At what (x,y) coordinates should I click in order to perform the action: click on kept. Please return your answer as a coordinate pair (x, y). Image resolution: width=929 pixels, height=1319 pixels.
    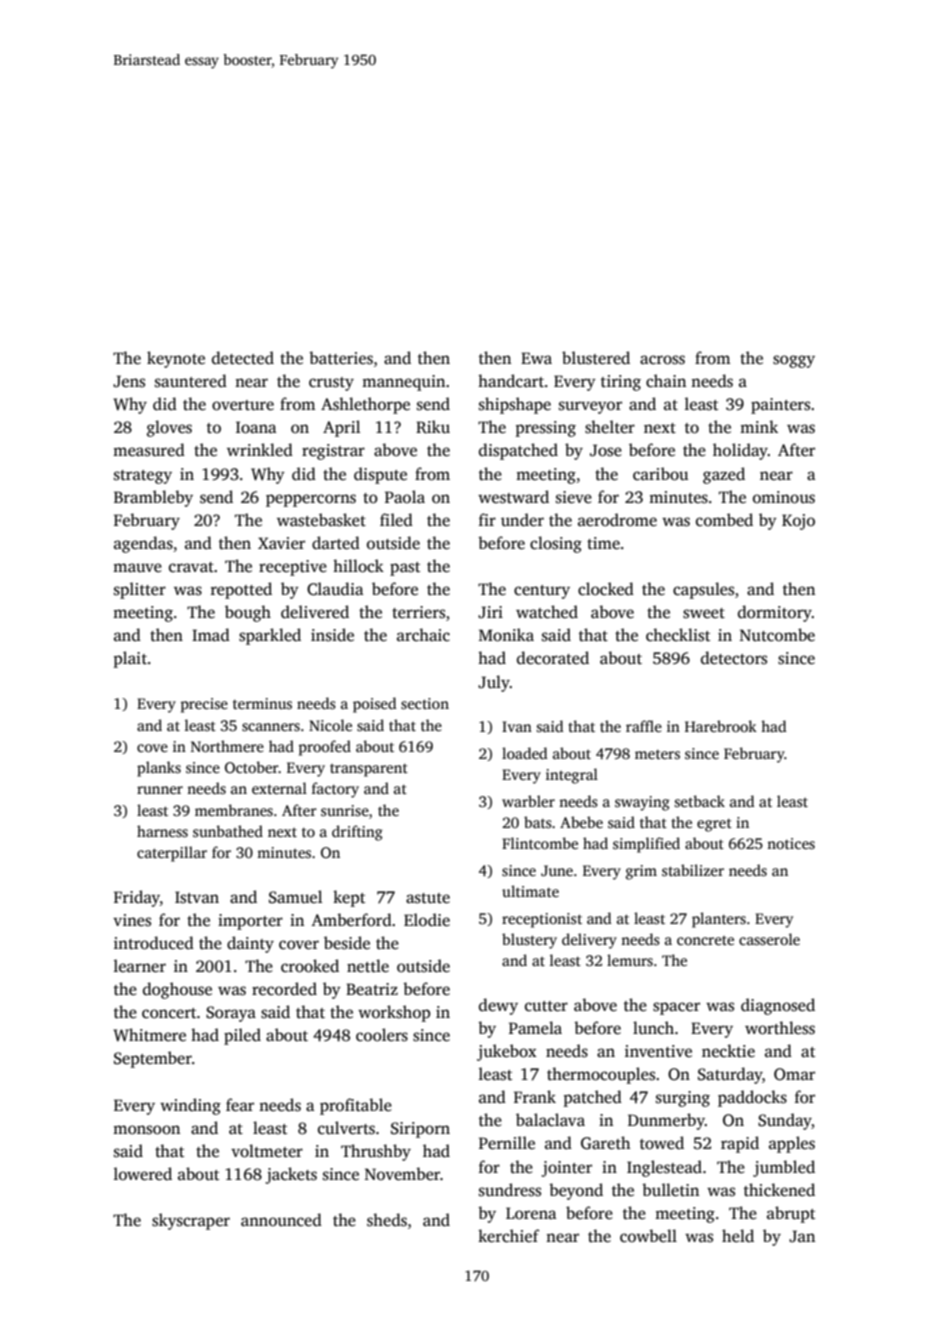
    Looking at the image, I should click on (349, 898).
